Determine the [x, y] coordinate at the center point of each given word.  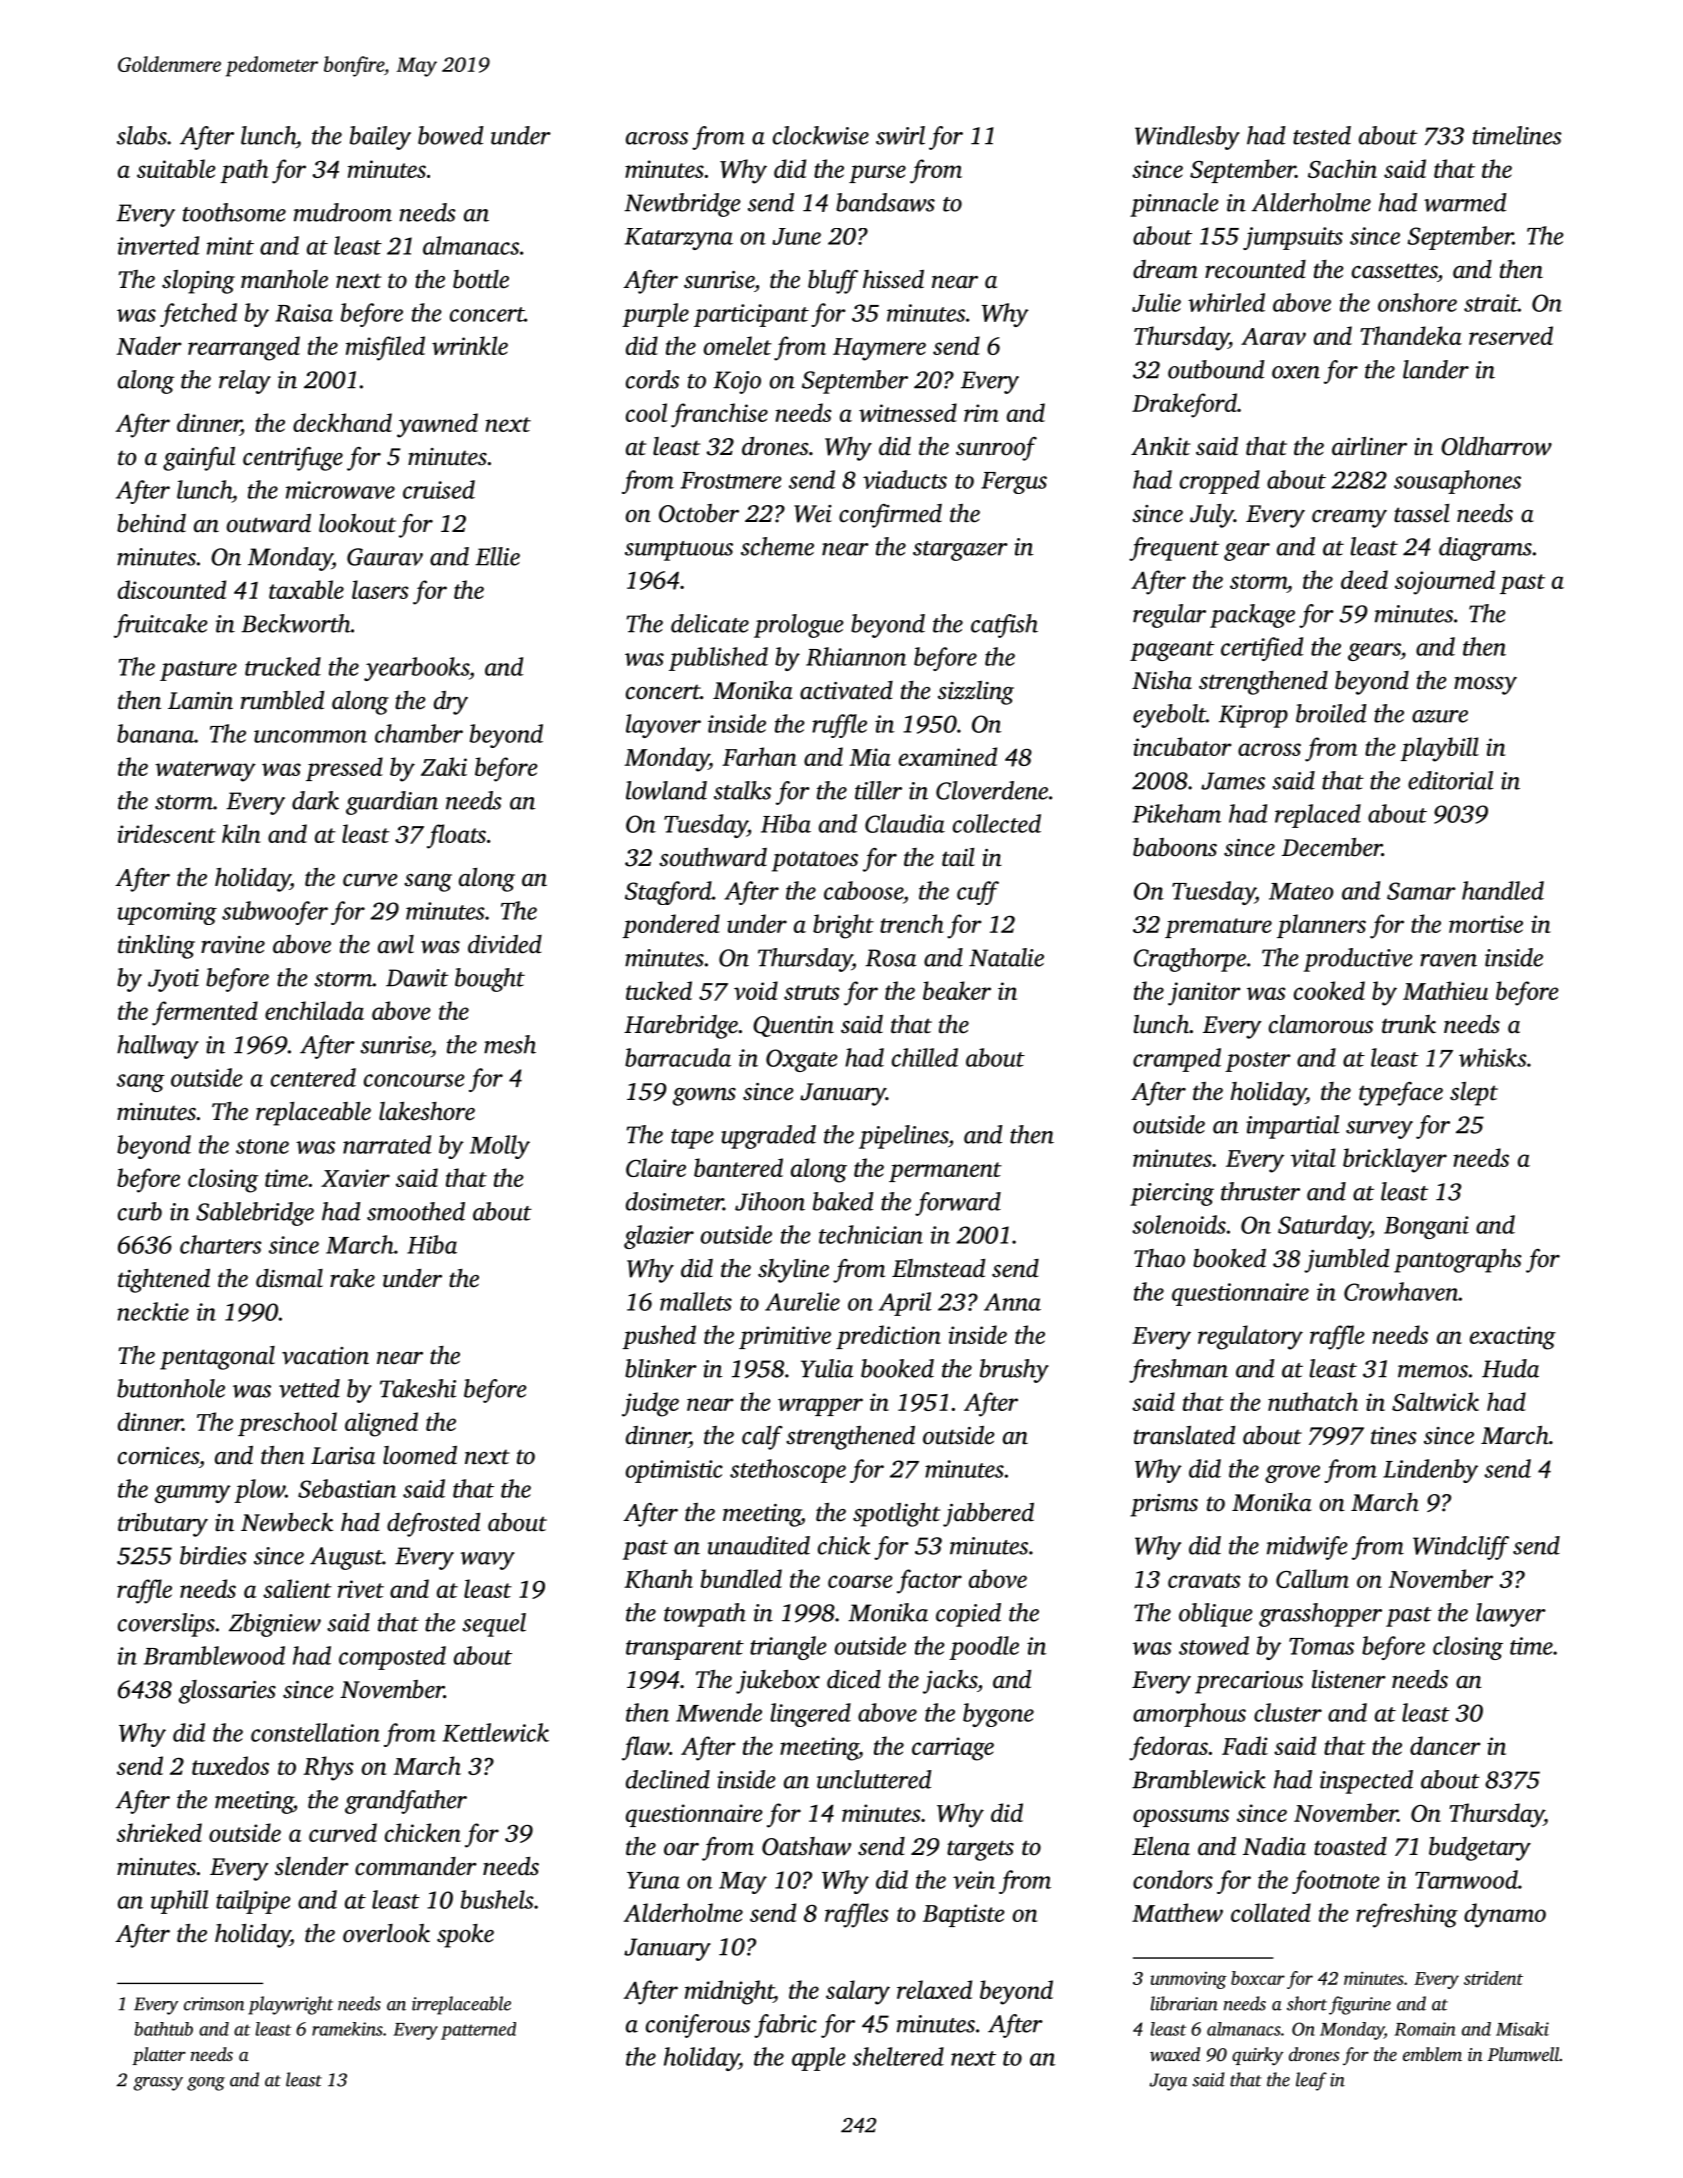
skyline [793, 1271]
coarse [860, 1581]
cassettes [1394, 271]
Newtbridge [682, 205]
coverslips [166, 1625]
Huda [1510, 1368]
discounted [172, 589]
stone [262, 1146]
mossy [1485, 686]
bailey [380, 138]
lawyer [1511, 1615]
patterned [478, 2031]
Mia [870, 757]
